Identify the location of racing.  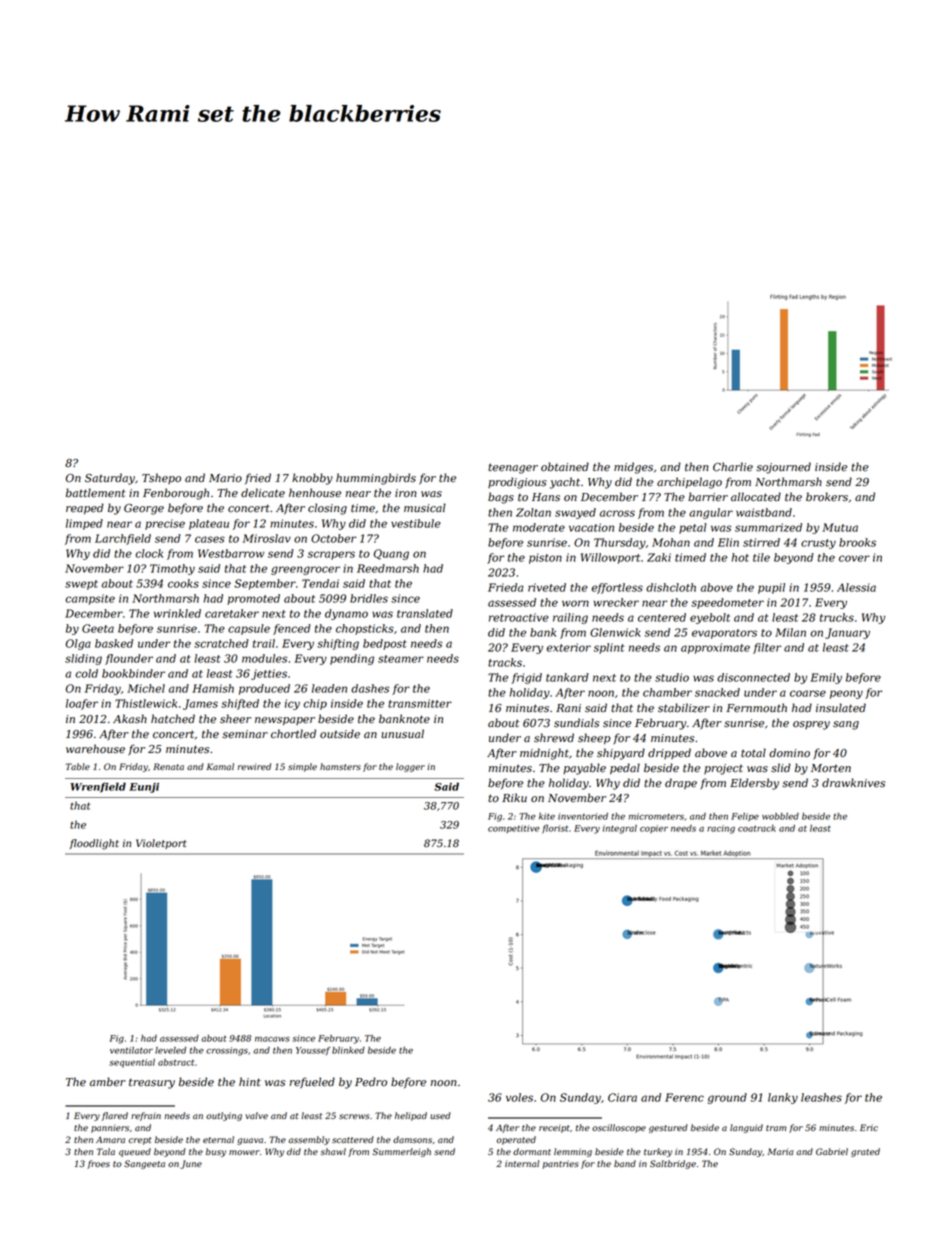
(721, 829).
